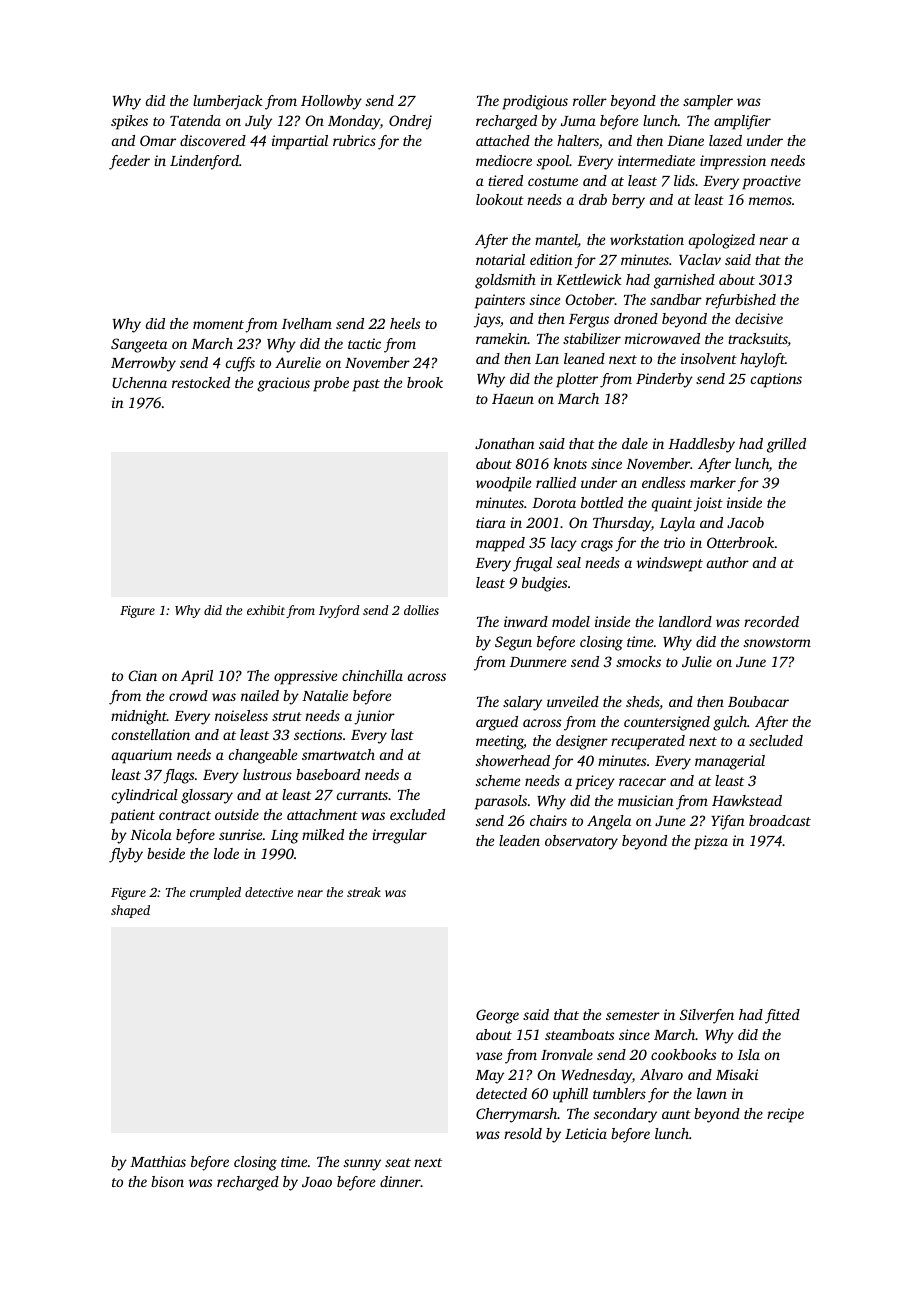  Describe the element at coordinates (410, 122) in the screenshot. I see `Ondrej` at that location.
